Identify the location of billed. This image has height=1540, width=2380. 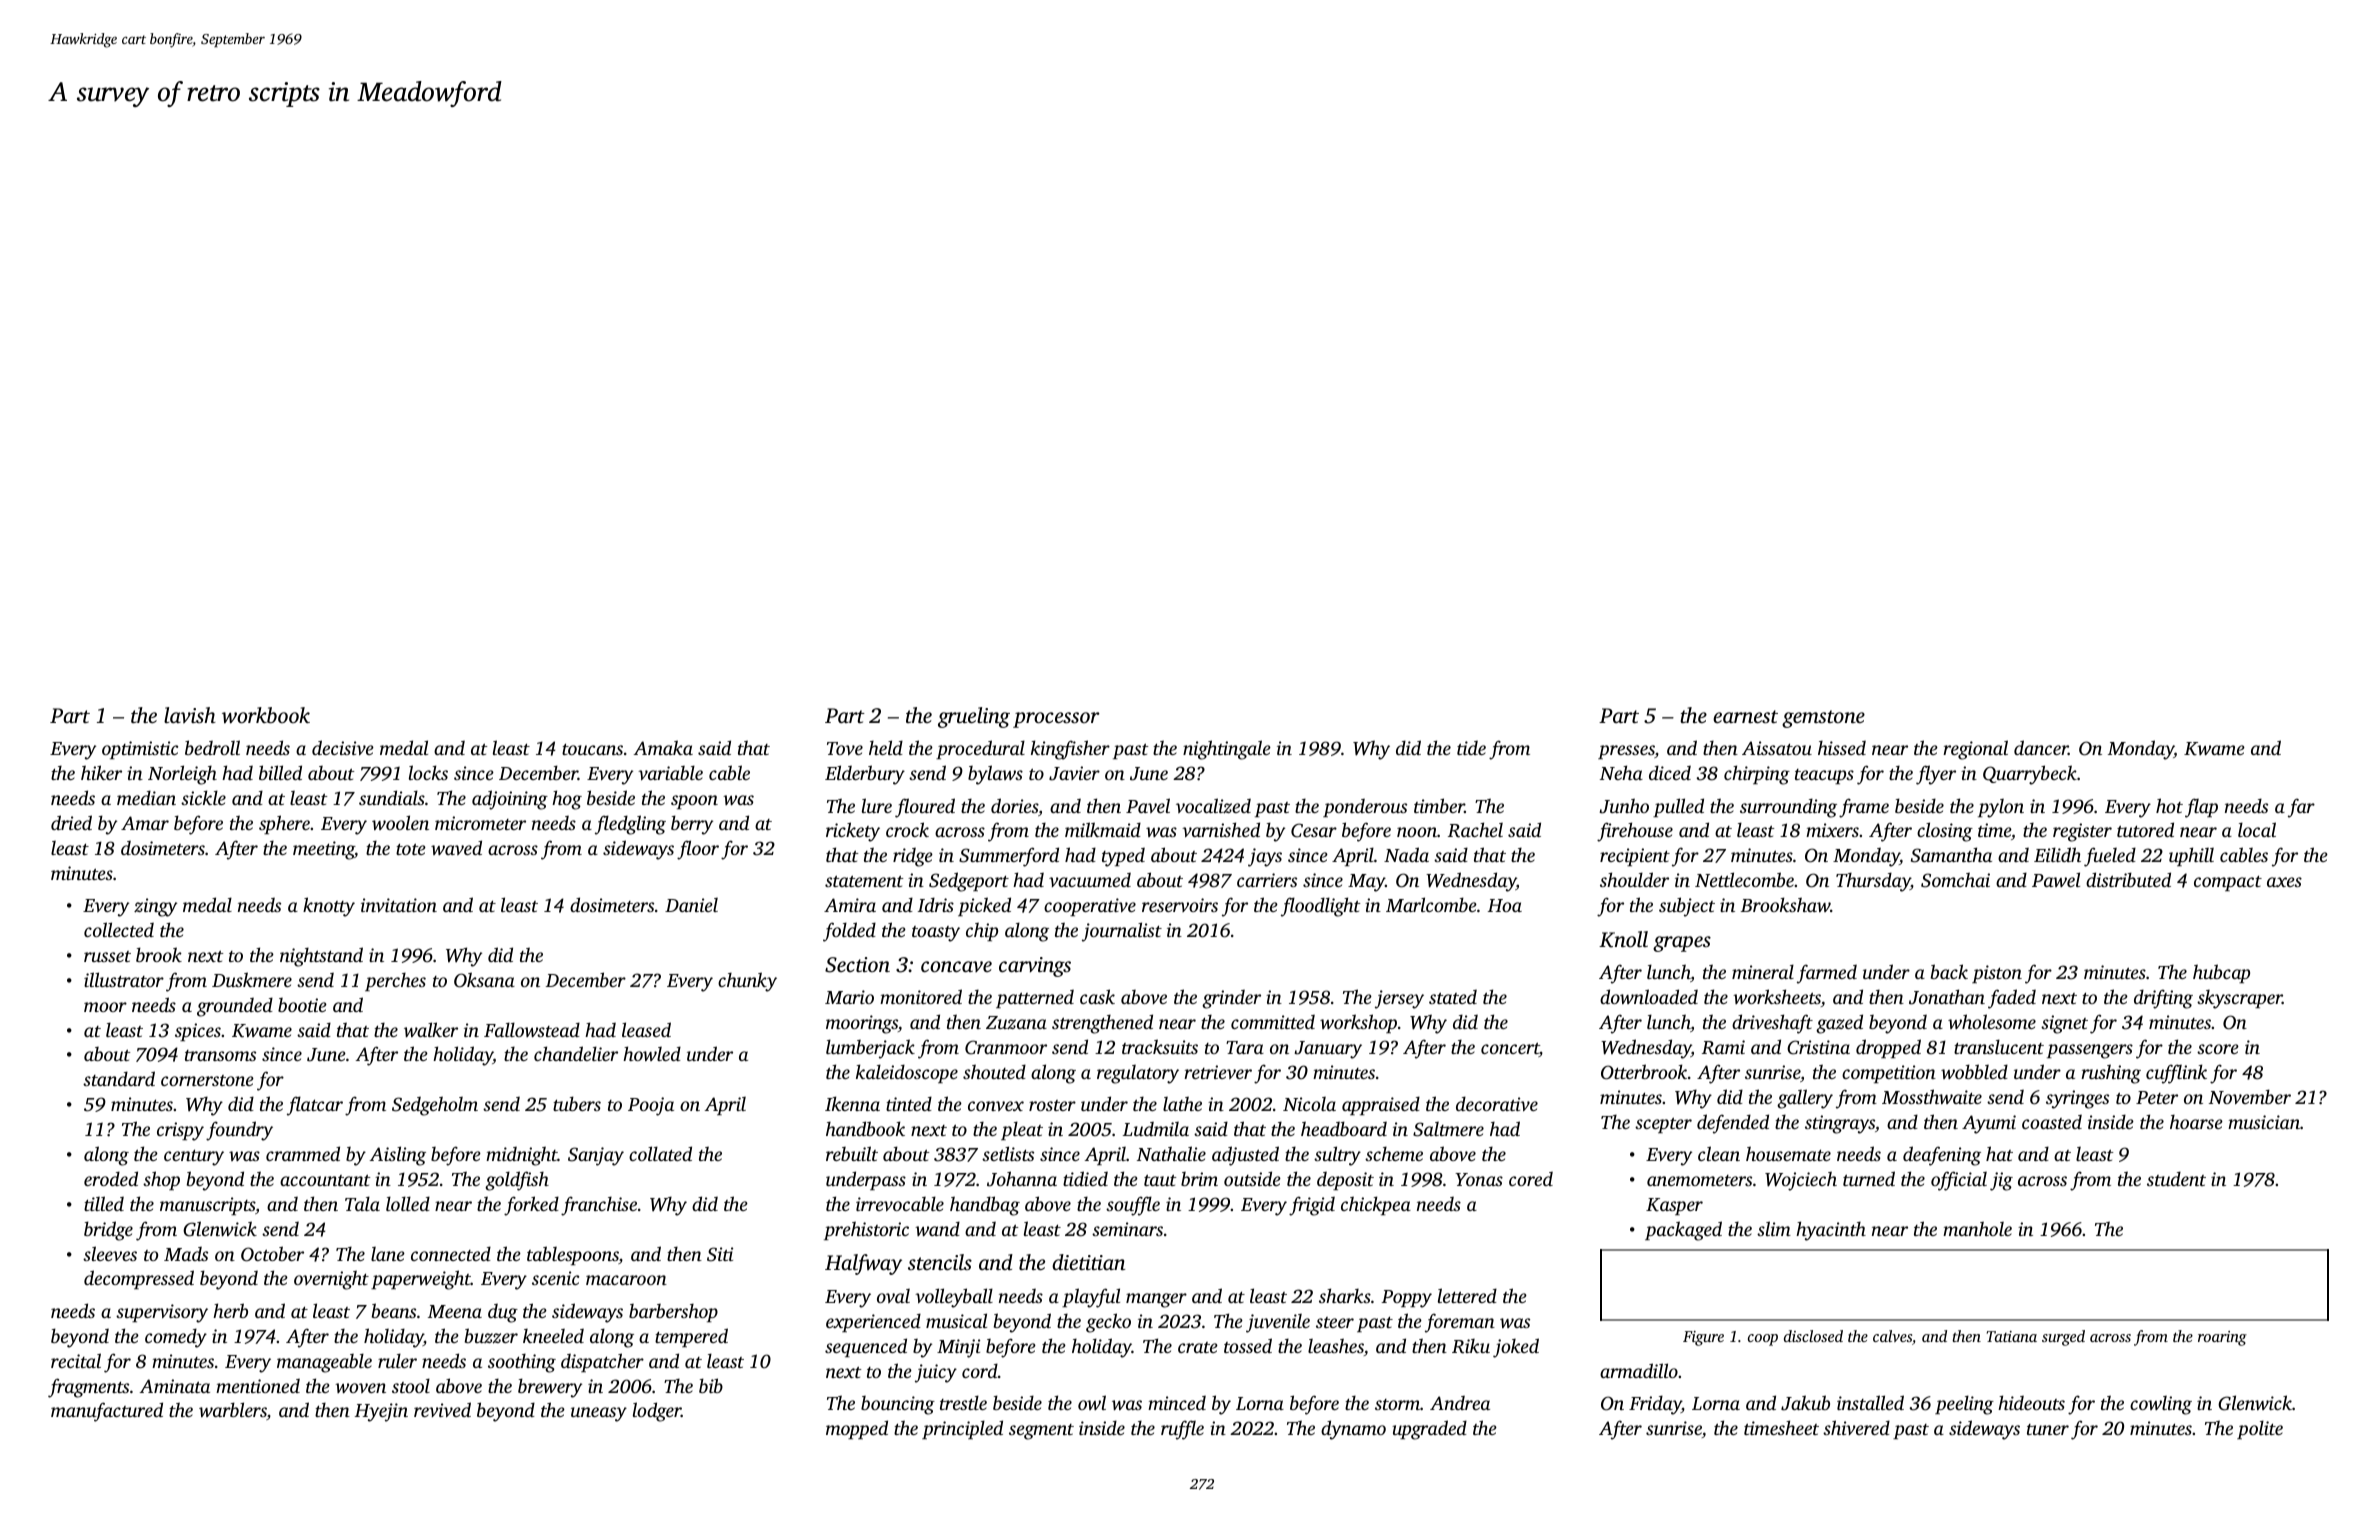
(280, 772).
